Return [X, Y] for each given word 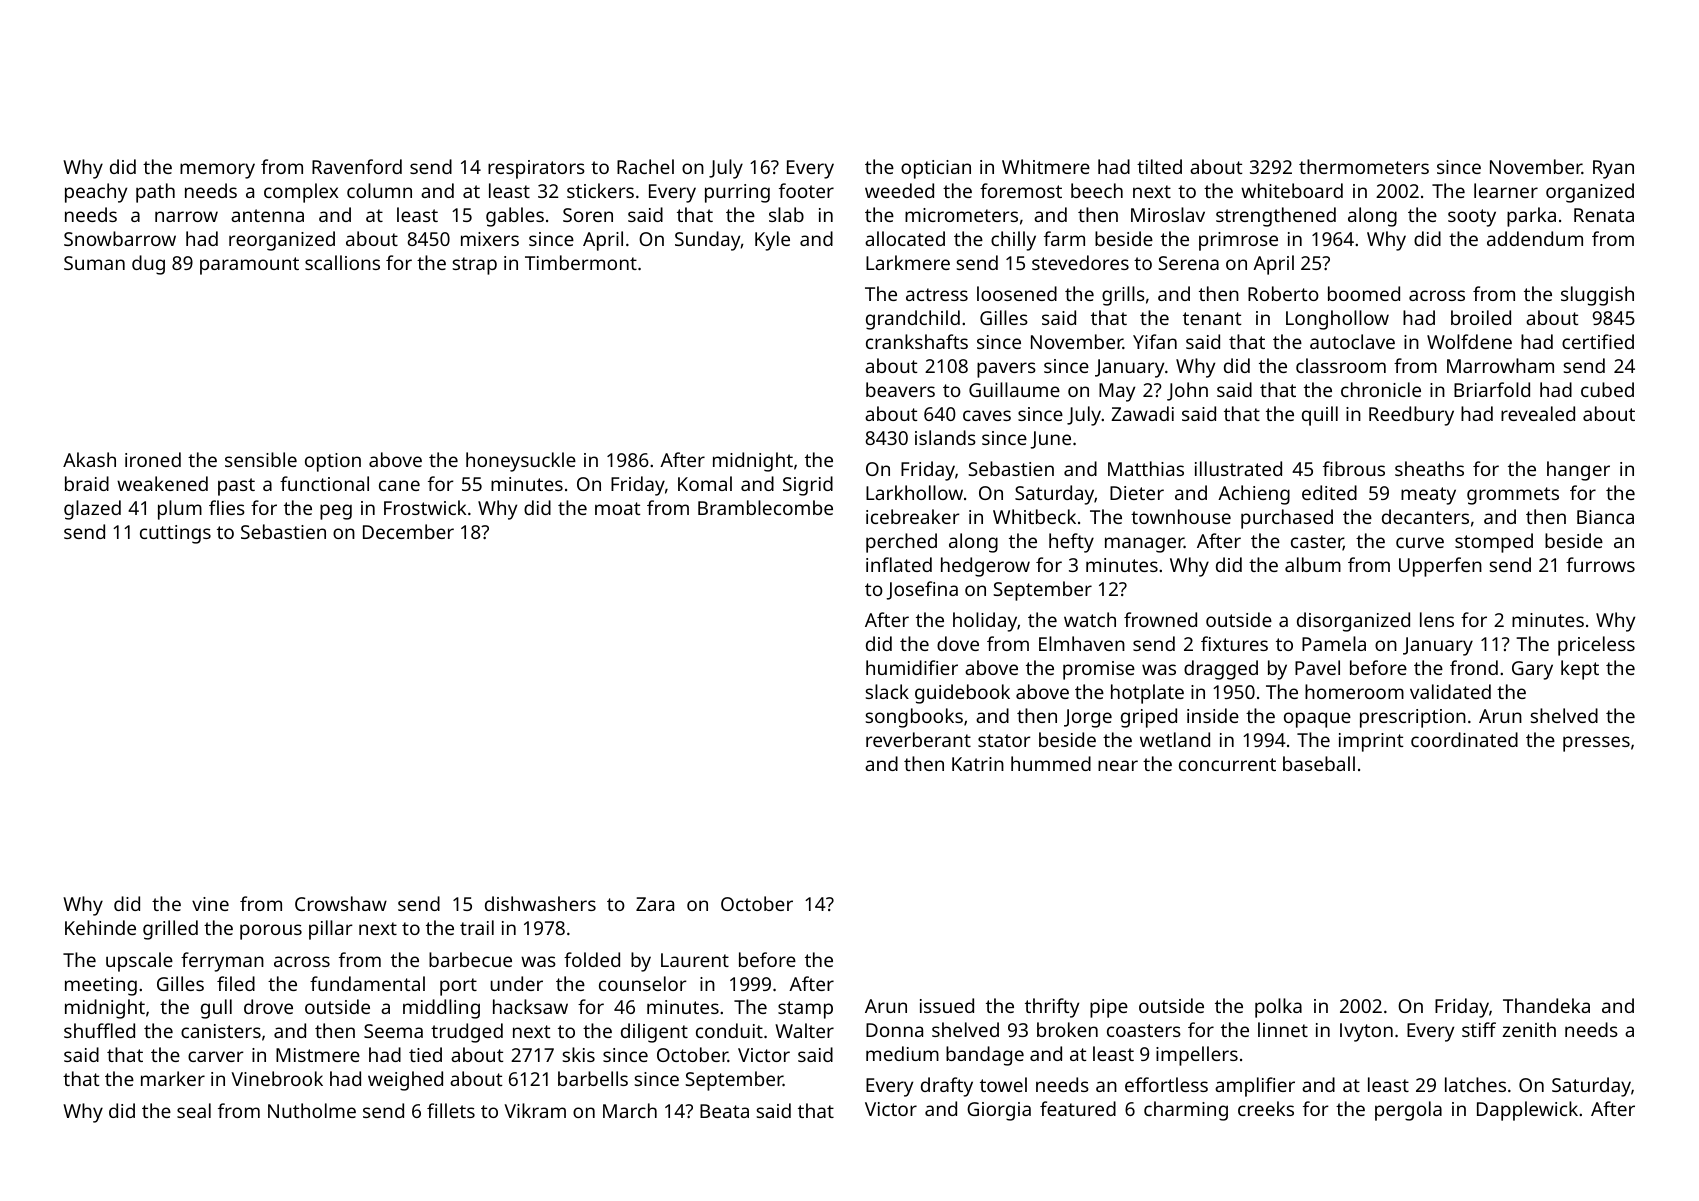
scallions [342, 262]
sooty [1472, 218]
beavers [900, 389]
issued [947, 1005]
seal [194, 1110]
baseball [1319, 763]
